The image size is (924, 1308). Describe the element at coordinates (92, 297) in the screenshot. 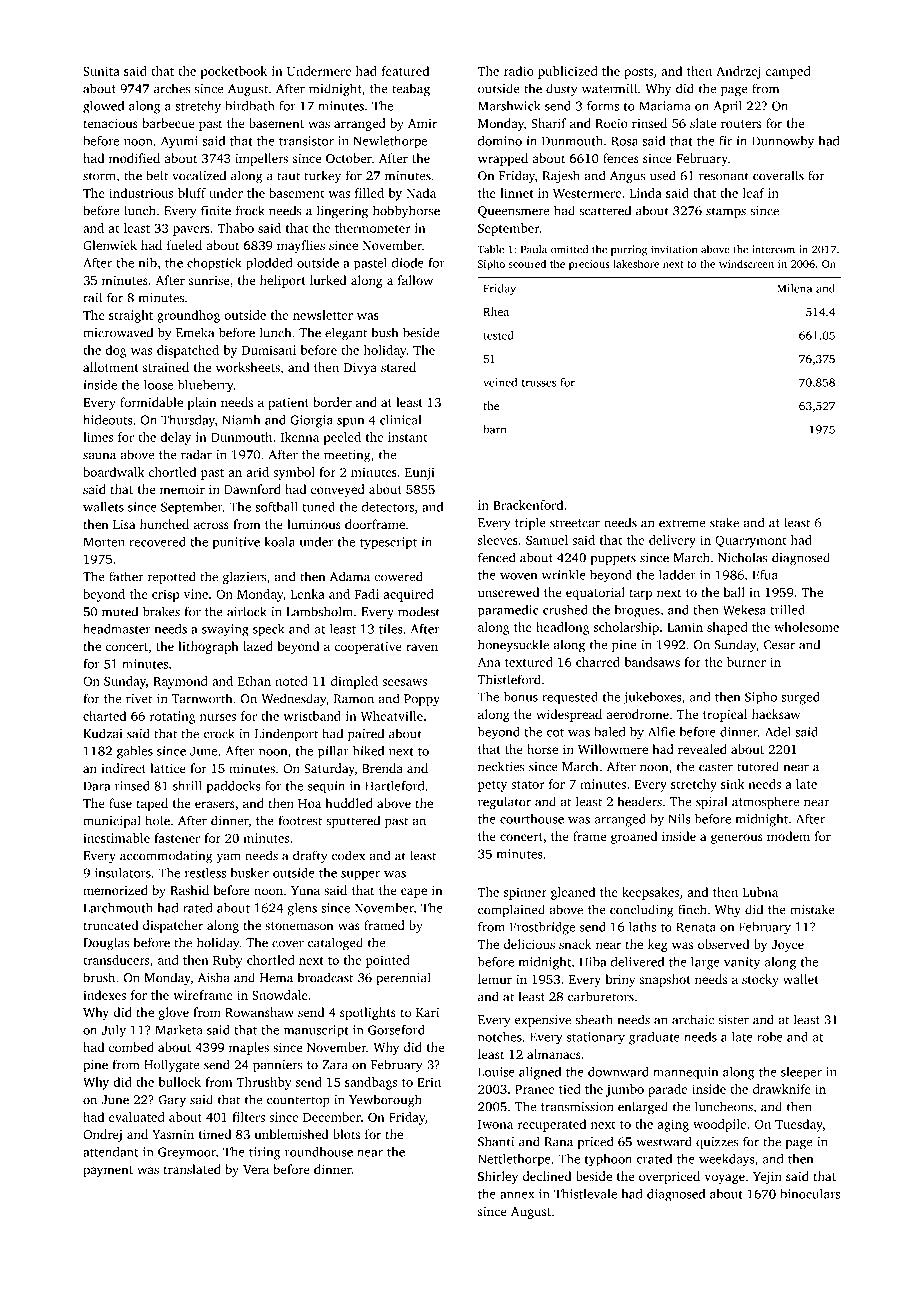

I see `rail` at that location.
